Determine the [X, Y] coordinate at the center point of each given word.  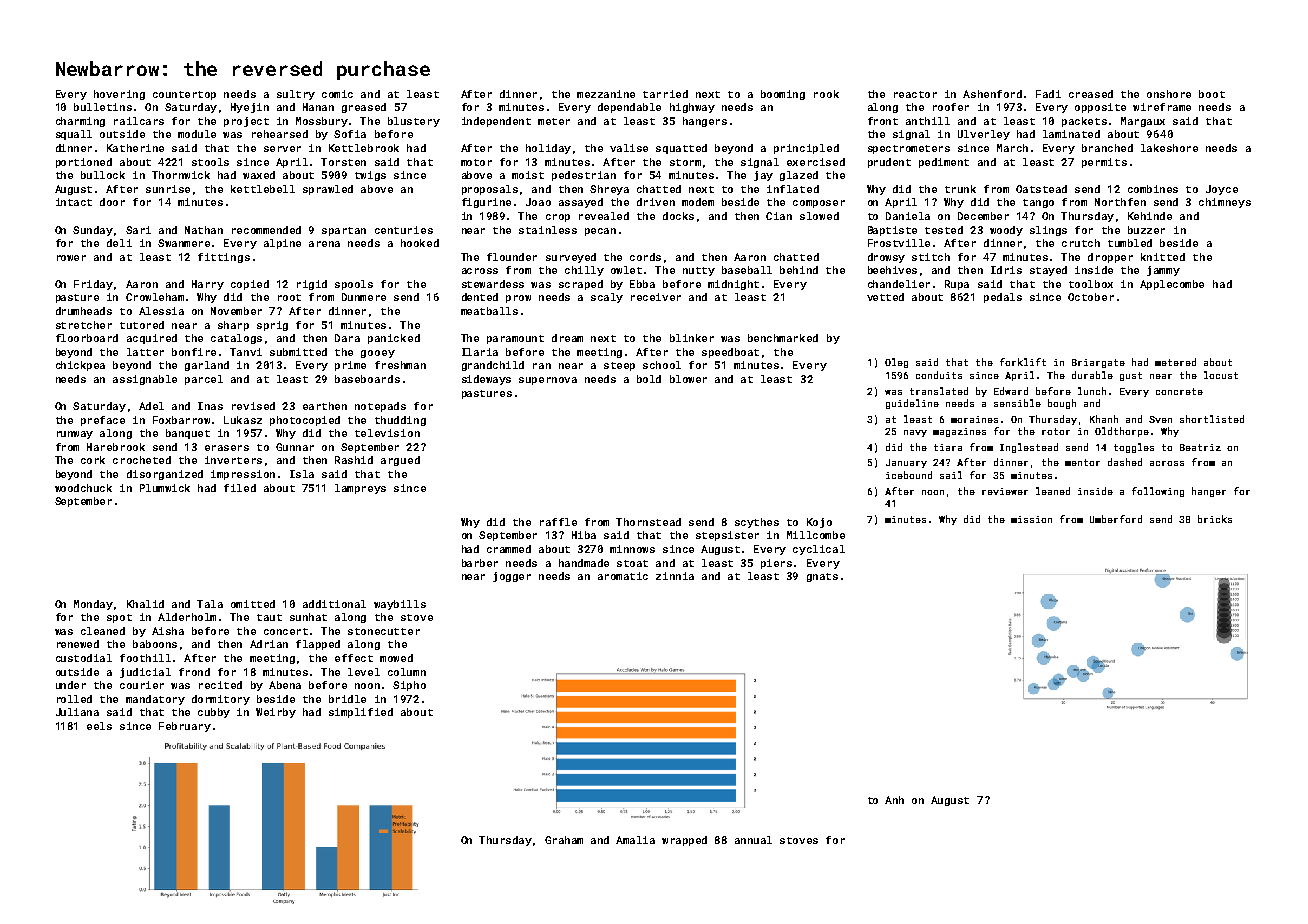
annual [753, 840]
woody [1006, 231]
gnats [822, 577]
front [883, 121]
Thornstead [648, 522]
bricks [1215, 519]
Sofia [350, 134]
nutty [699, 271]
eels [99, 726]
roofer [951, 107]
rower [71, 258]
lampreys [360, 489]
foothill [145, 658]
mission [1031, 519]
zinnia [675, 576]
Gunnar [295, 447]
